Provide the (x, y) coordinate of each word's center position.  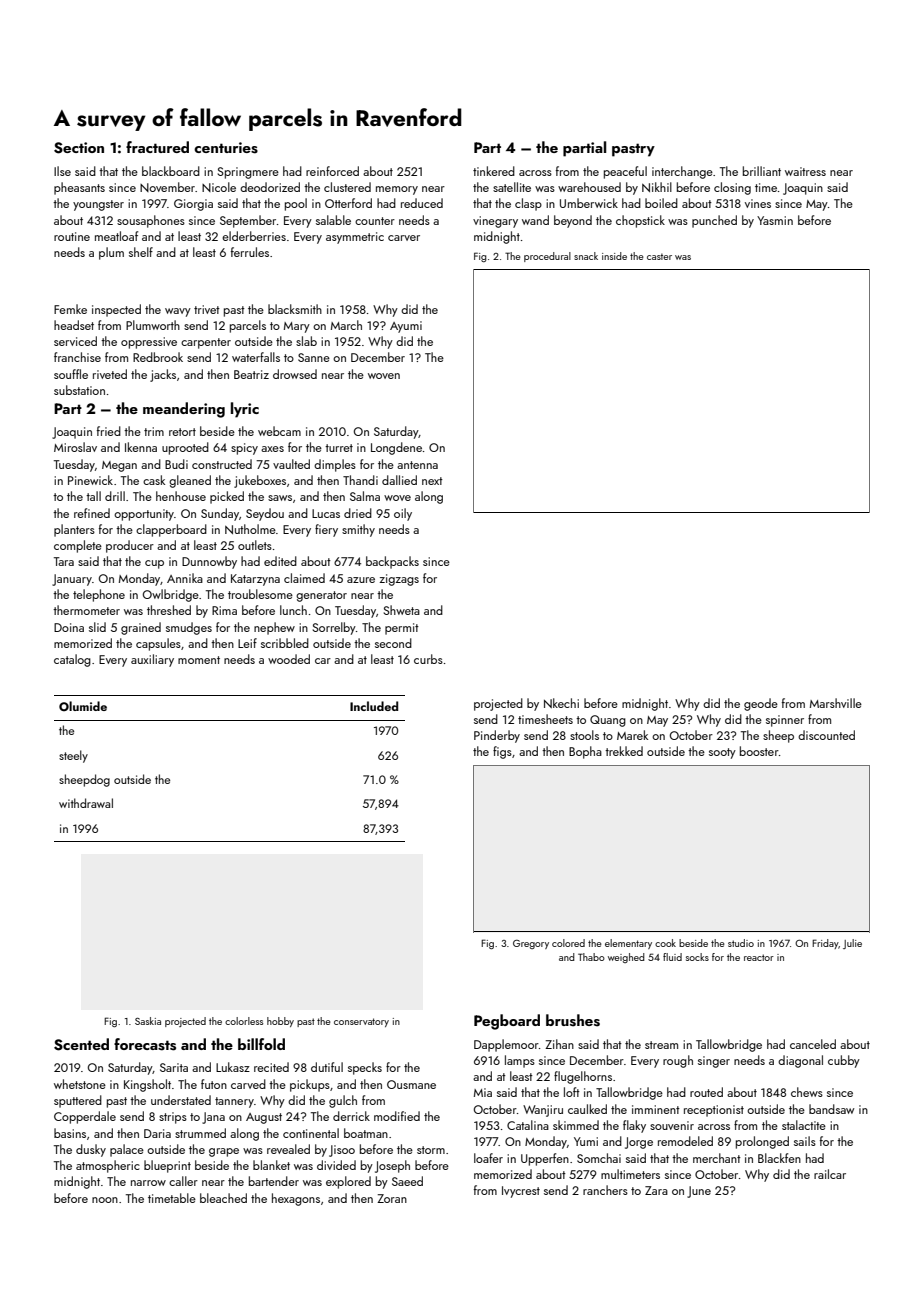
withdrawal (86, 803)
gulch (343, 1101)
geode (761, 704)
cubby (844, 1061)
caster (659, 256)
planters (74, 530)
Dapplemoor (506, 1045)
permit (402, 629)
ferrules (250, 252)
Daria (157, 1133)
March (346, 325)
